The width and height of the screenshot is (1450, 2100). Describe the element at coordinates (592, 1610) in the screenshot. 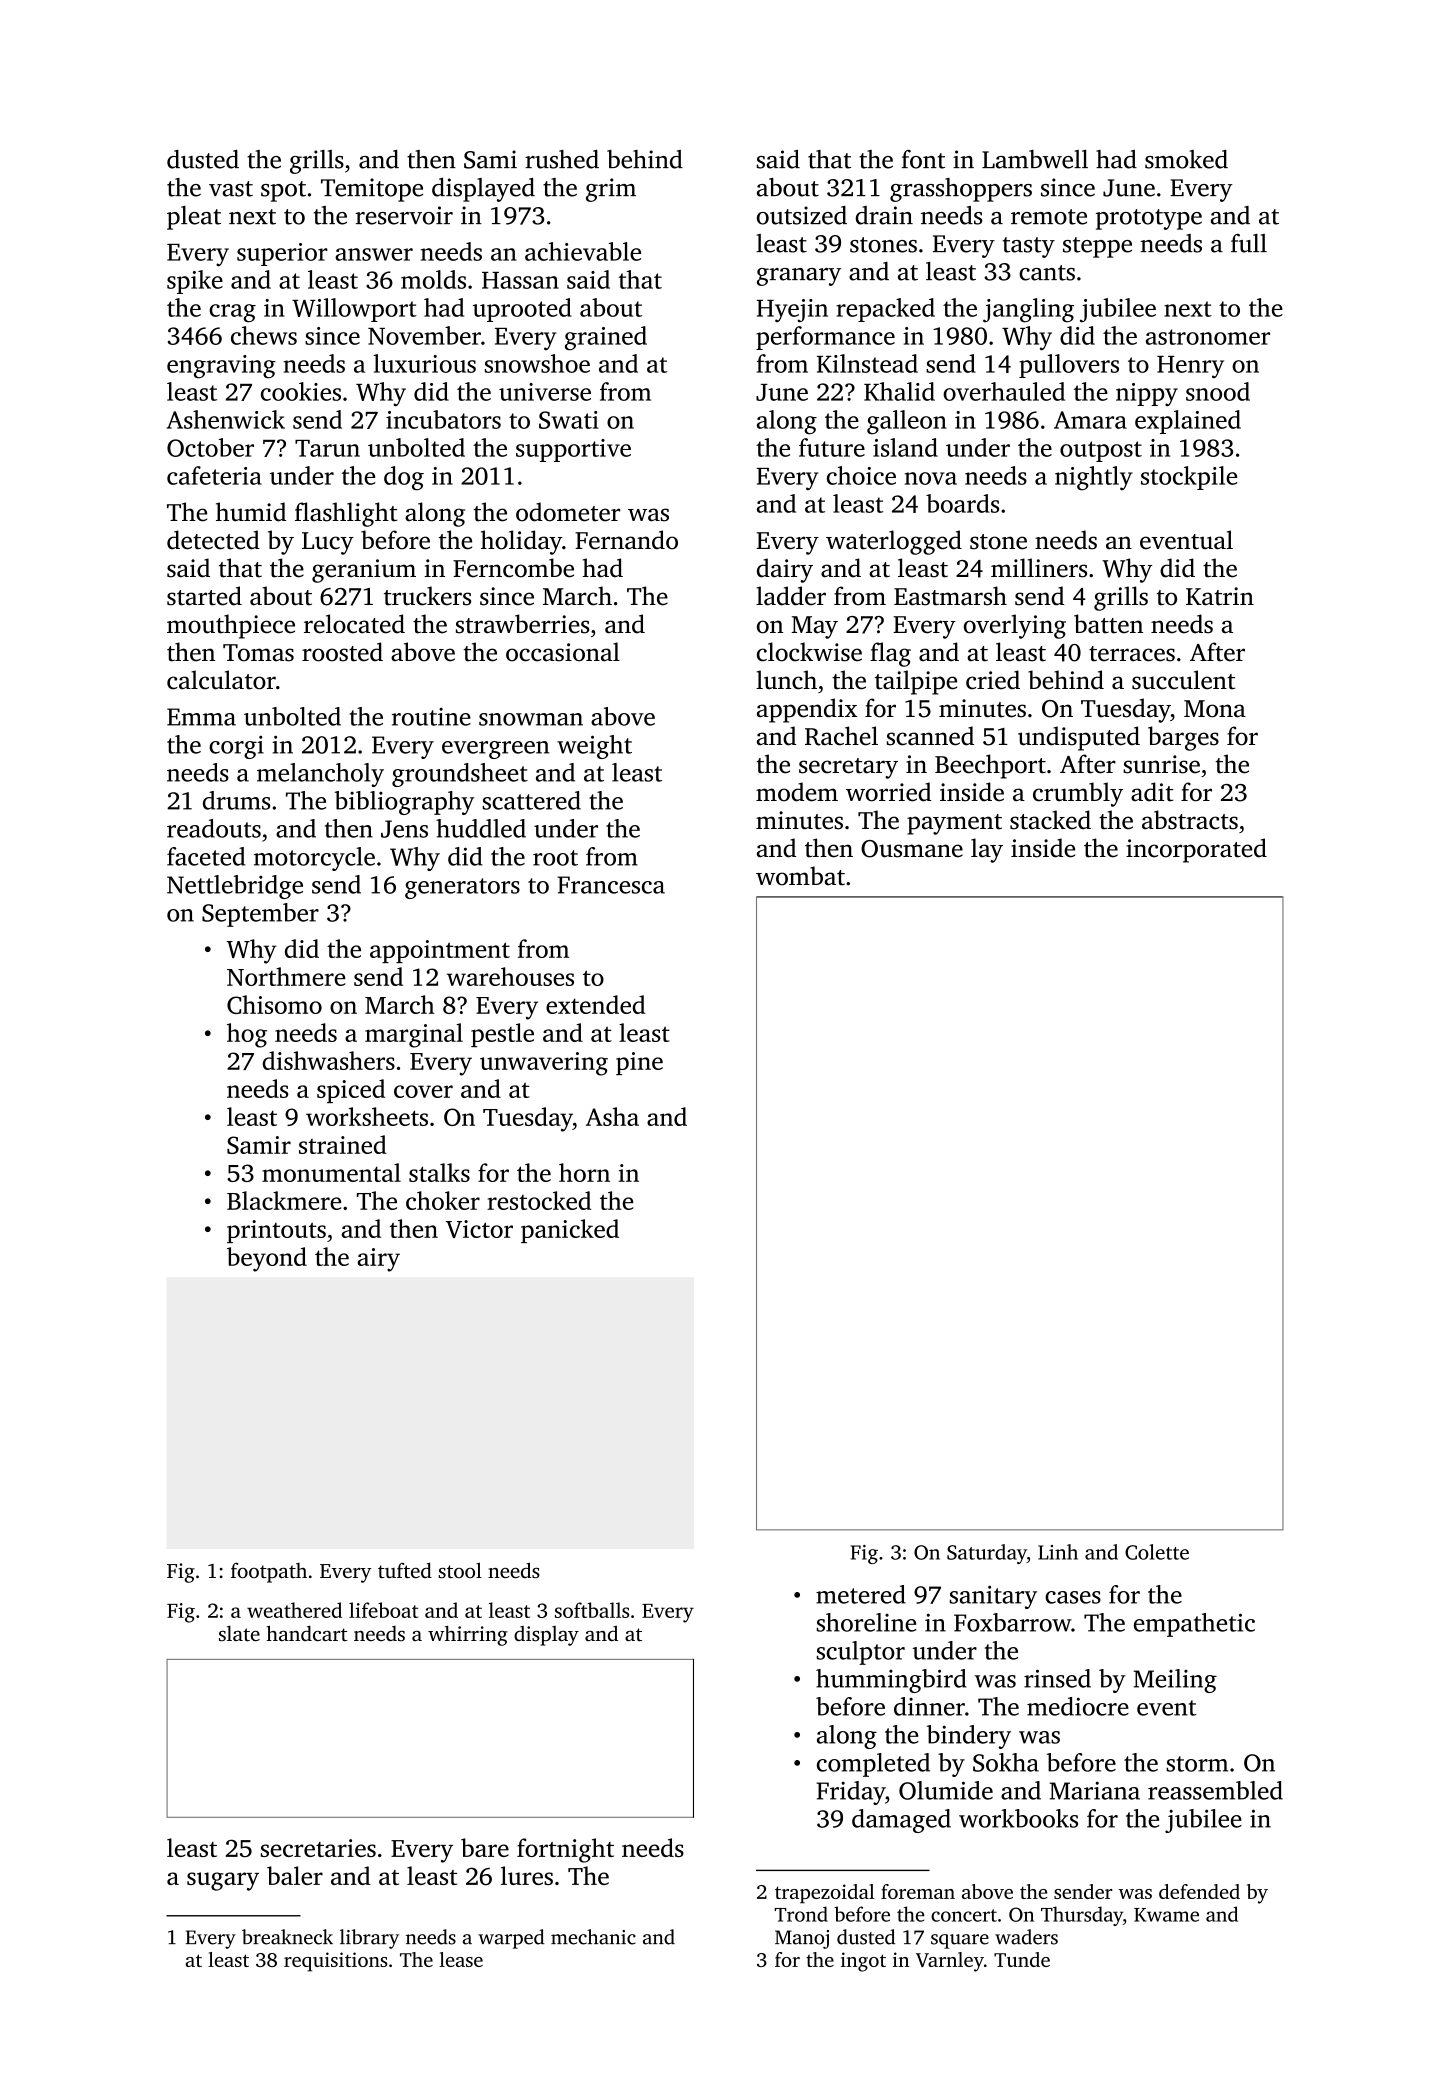

I see `softballs` at that location.
